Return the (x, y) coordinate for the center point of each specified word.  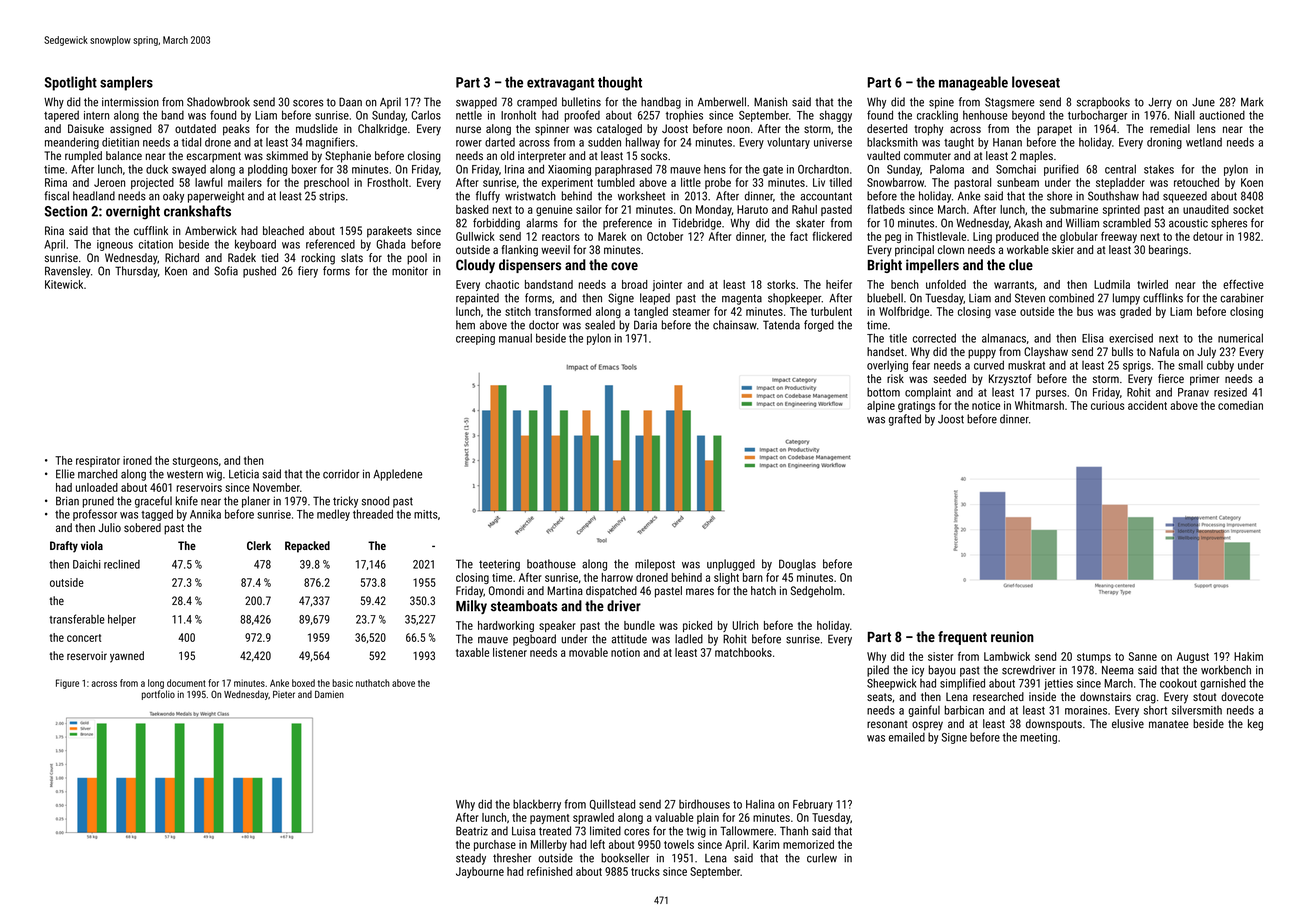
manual (515, 338)
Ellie (65, 474)
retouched (1196, 182)
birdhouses (704, 804)
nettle (469, 115)
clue (1021, 265)
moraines (1086, 710)
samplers (126, 83)
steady (471, 859)
